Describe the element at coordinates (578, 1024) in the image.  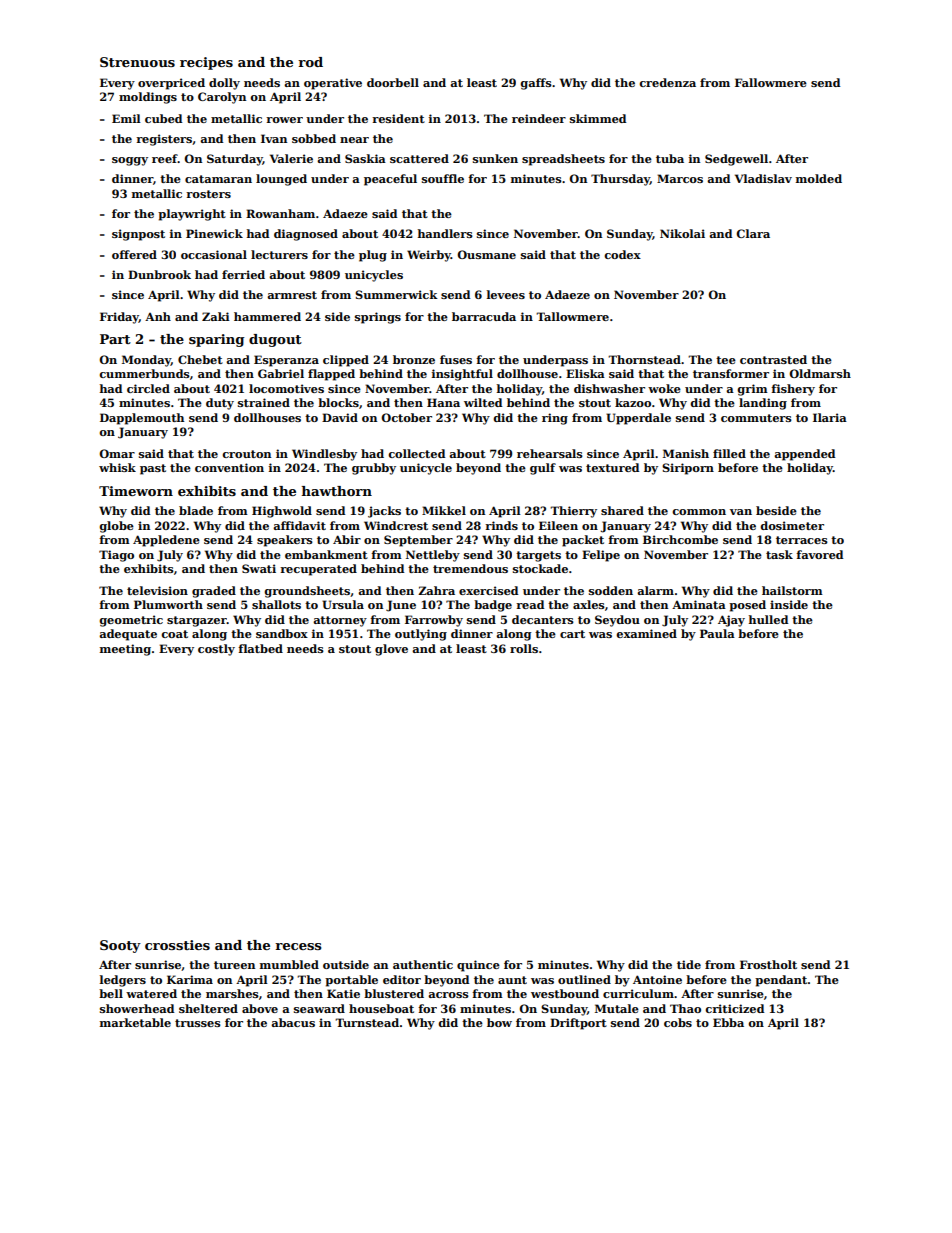
I see `Driftport` at that location.
